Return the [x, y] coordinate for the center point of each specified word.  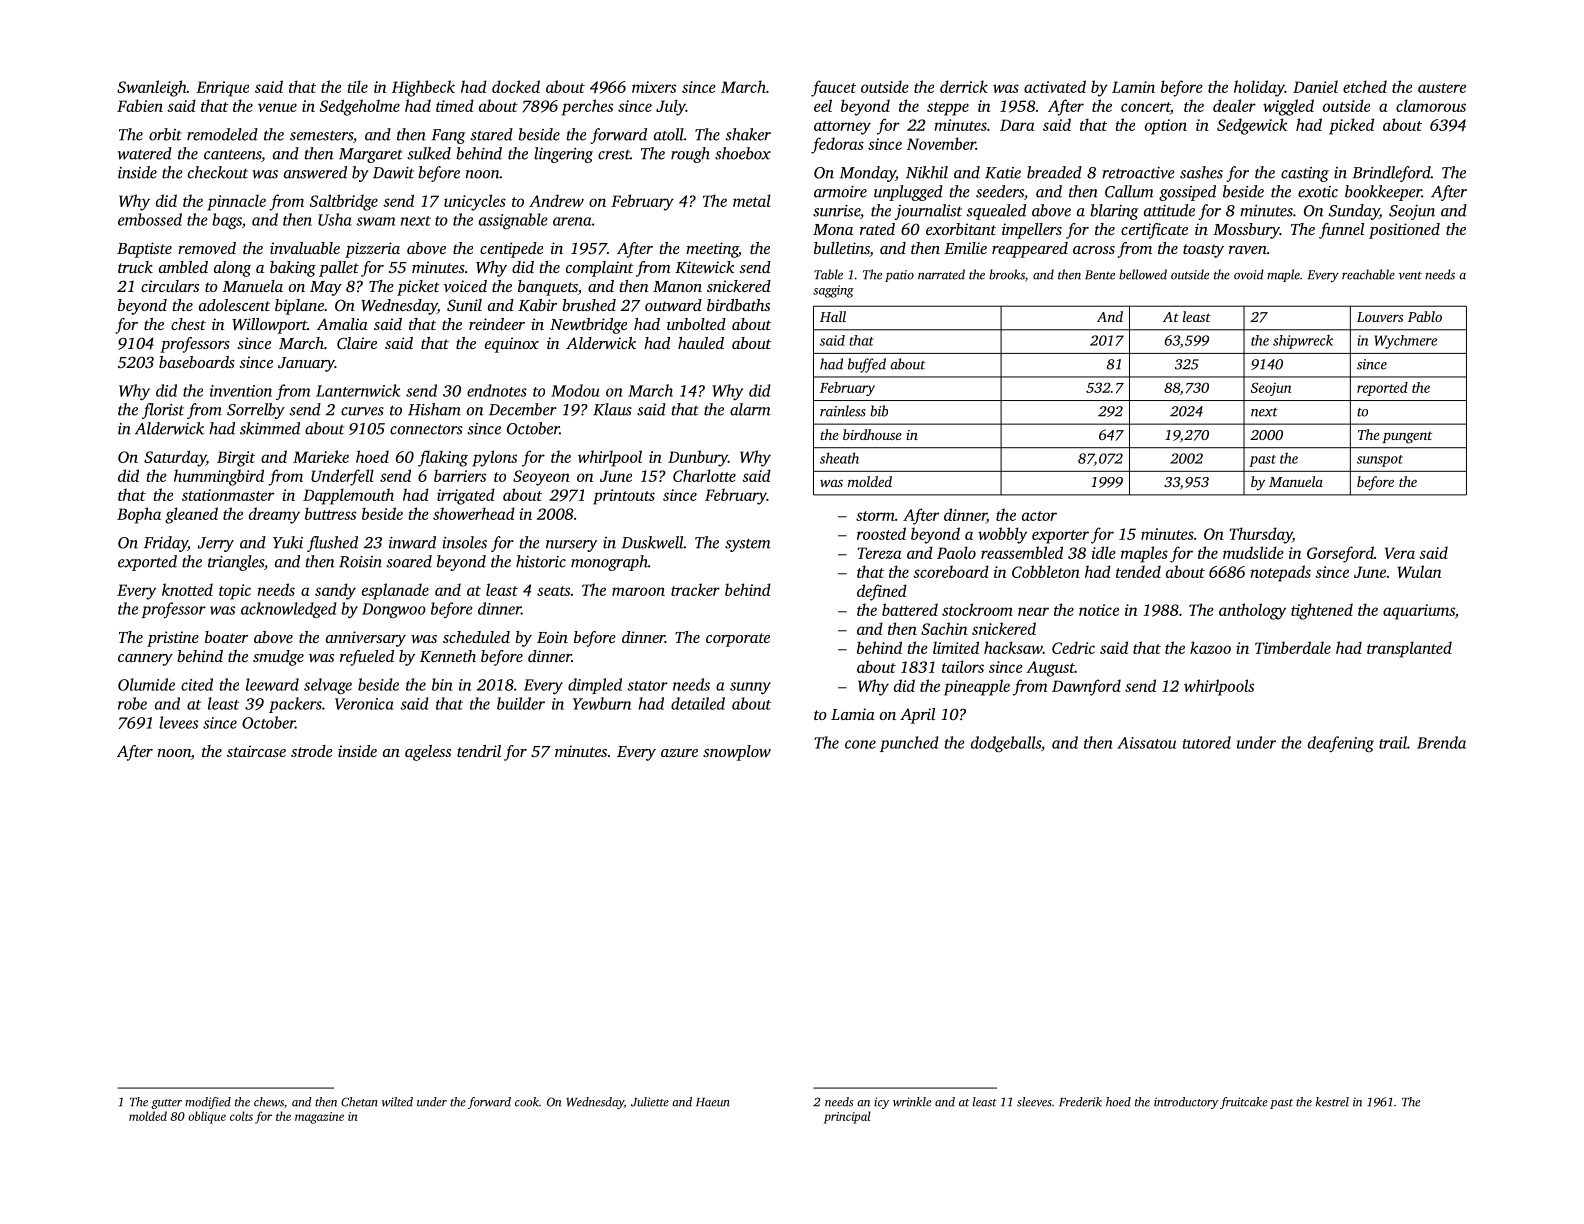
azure [679, 753]
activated [1055, 86]
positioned [1404, 231]
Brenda [1441, 742]
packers [295, 705]
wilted [397, 1102]
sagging [833, 291]
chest [188, 324]
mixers [654, 87]
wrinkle [912, 1102]
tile [357, 86]
